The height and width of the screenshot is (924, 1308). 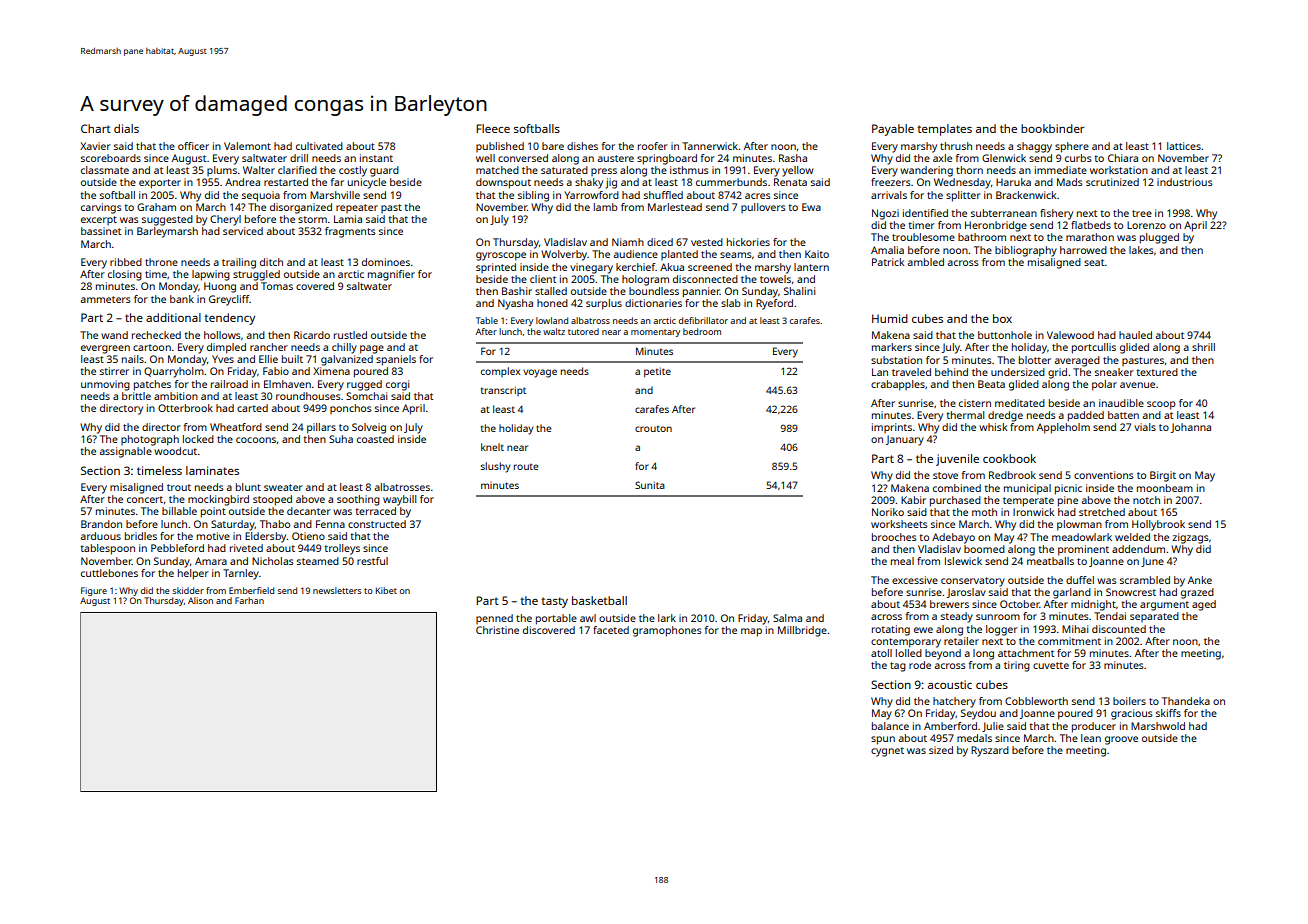 What do you see at coordinates (497, 630) in the screenshot?
I see `Christine` at bounding box center [497, 630].
